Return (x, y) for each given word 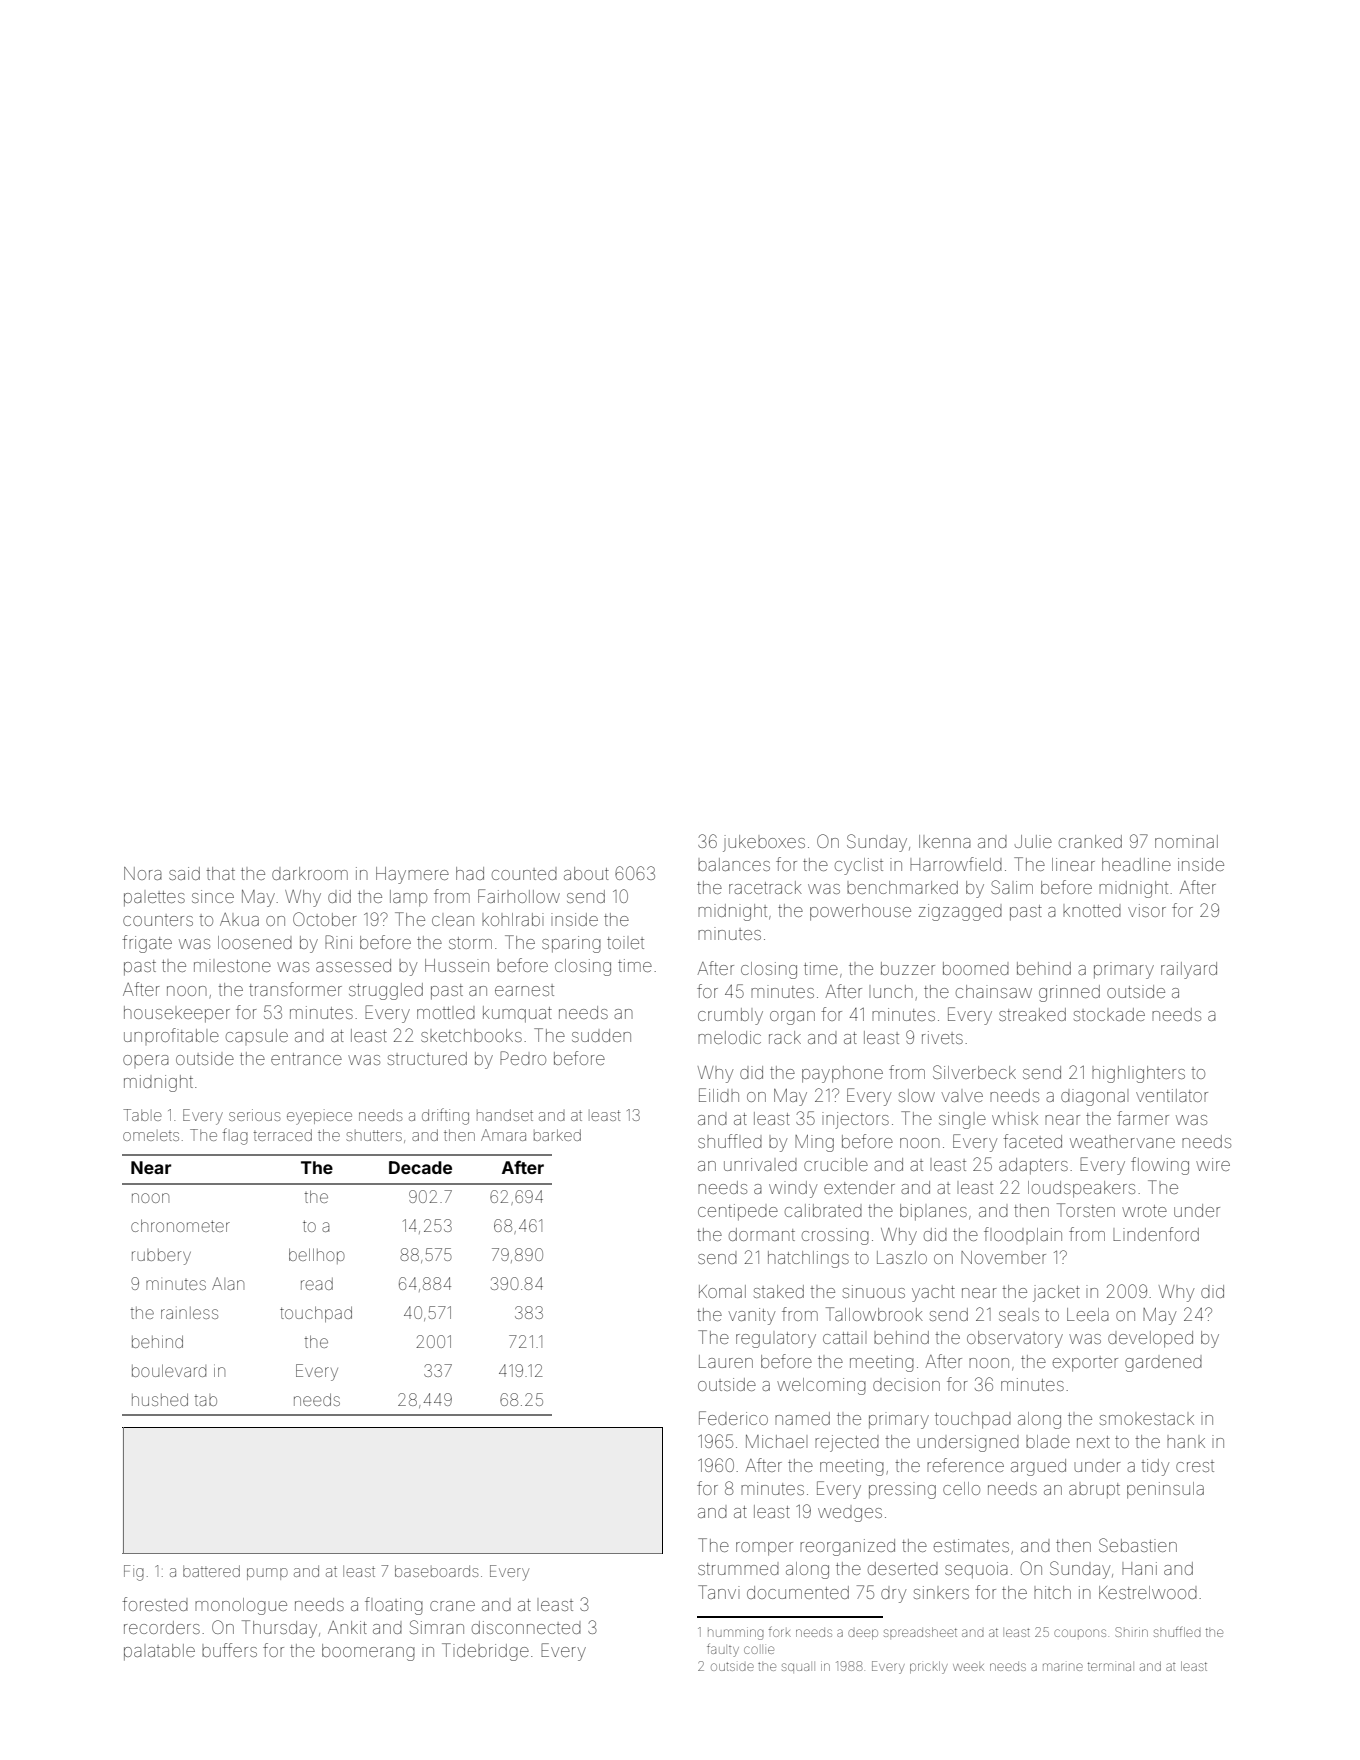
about (586, 873)
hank (1186, 1443)
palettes (154, 899)
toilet (625, 942)
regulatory (776, 1340)
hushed (160, 1399)
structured (427, 1058)
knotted (1092, 911)
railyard (1189, 970)
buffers (229, 1650)
